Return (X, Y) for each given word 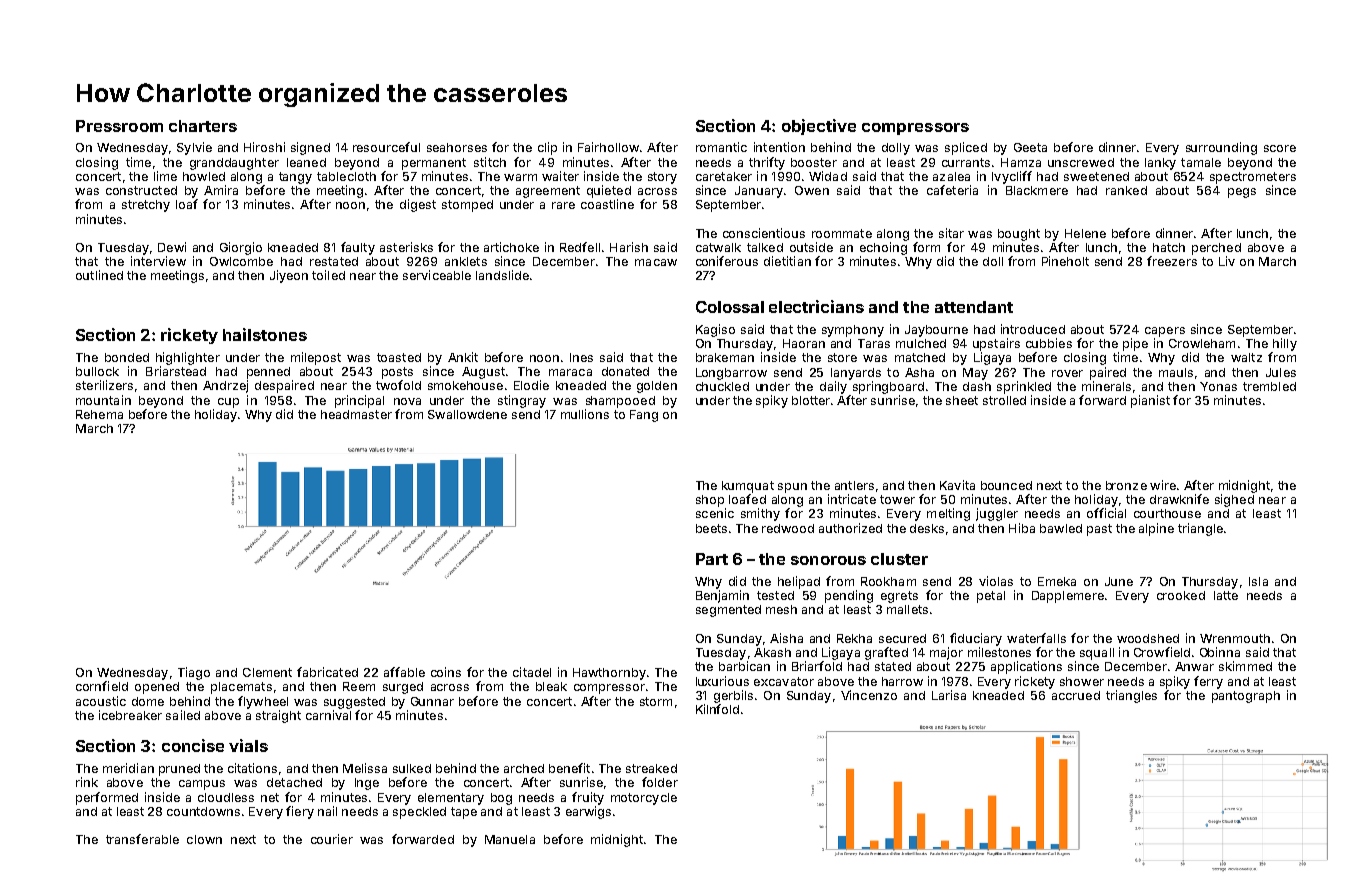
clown (204, 839)
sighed (1234, 500)
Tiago (194, 673)
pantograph (1246, 697)
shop (710, 501)
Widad (828, 176)
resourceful (386, 147)
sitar (951, 233)
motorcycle (644, 799)
